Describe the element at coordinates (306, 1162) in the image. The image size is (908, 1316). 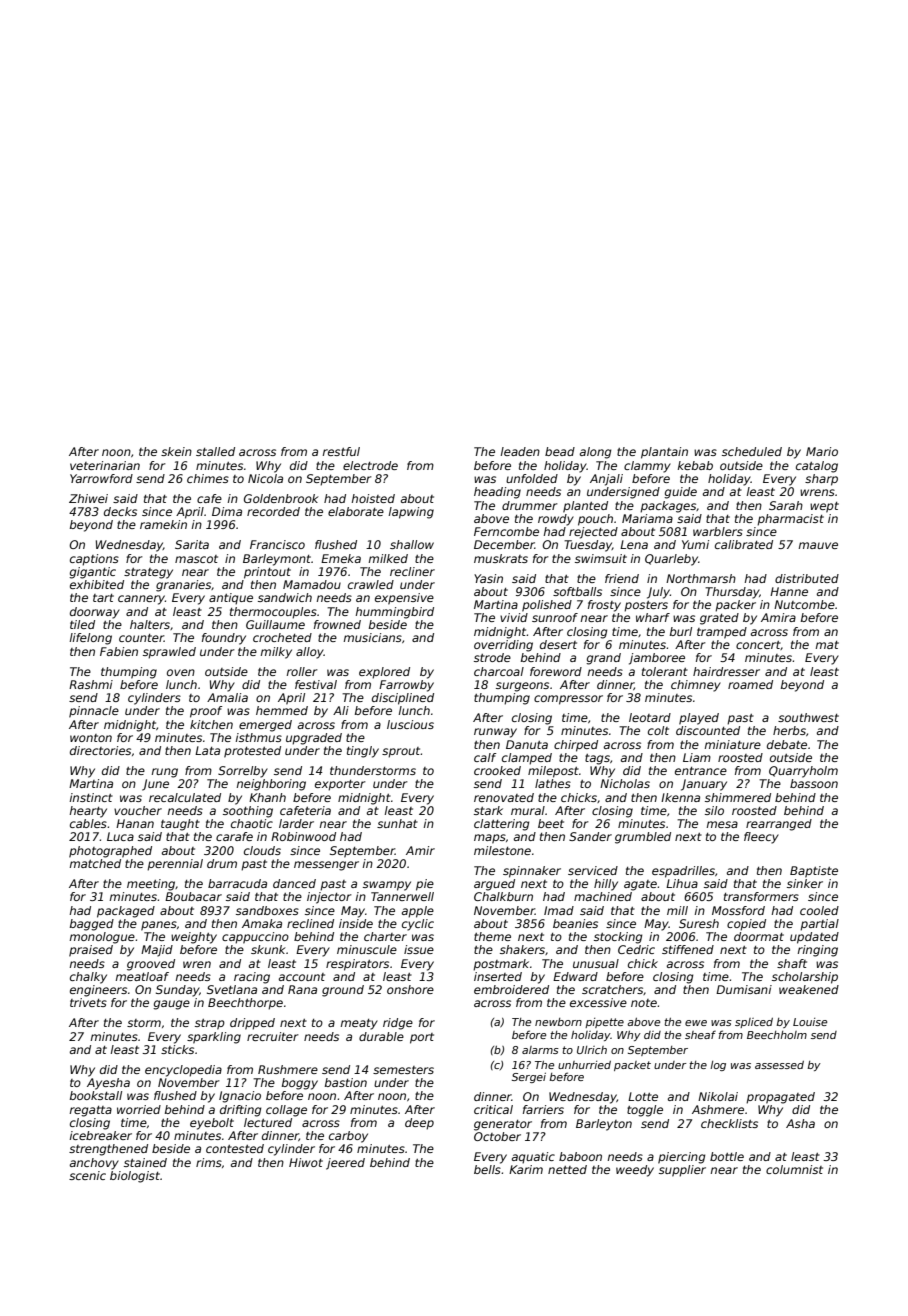
I see `Hiwot` at that location.
